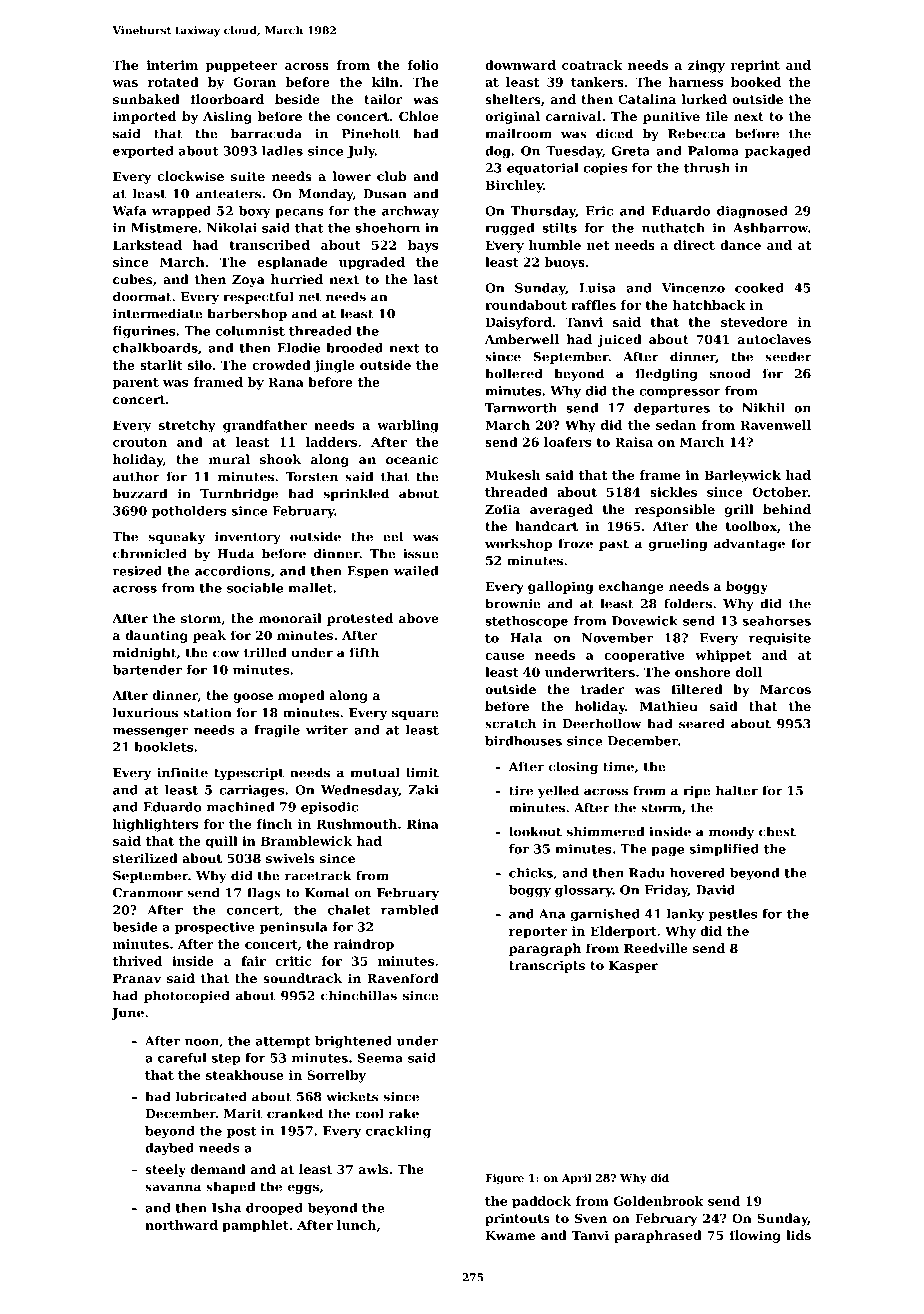 The height and width of the screenshot is (1314, 924). Describe the element at coordinates (785, 689) in the screenshot. I see `Marcos` at that location.
